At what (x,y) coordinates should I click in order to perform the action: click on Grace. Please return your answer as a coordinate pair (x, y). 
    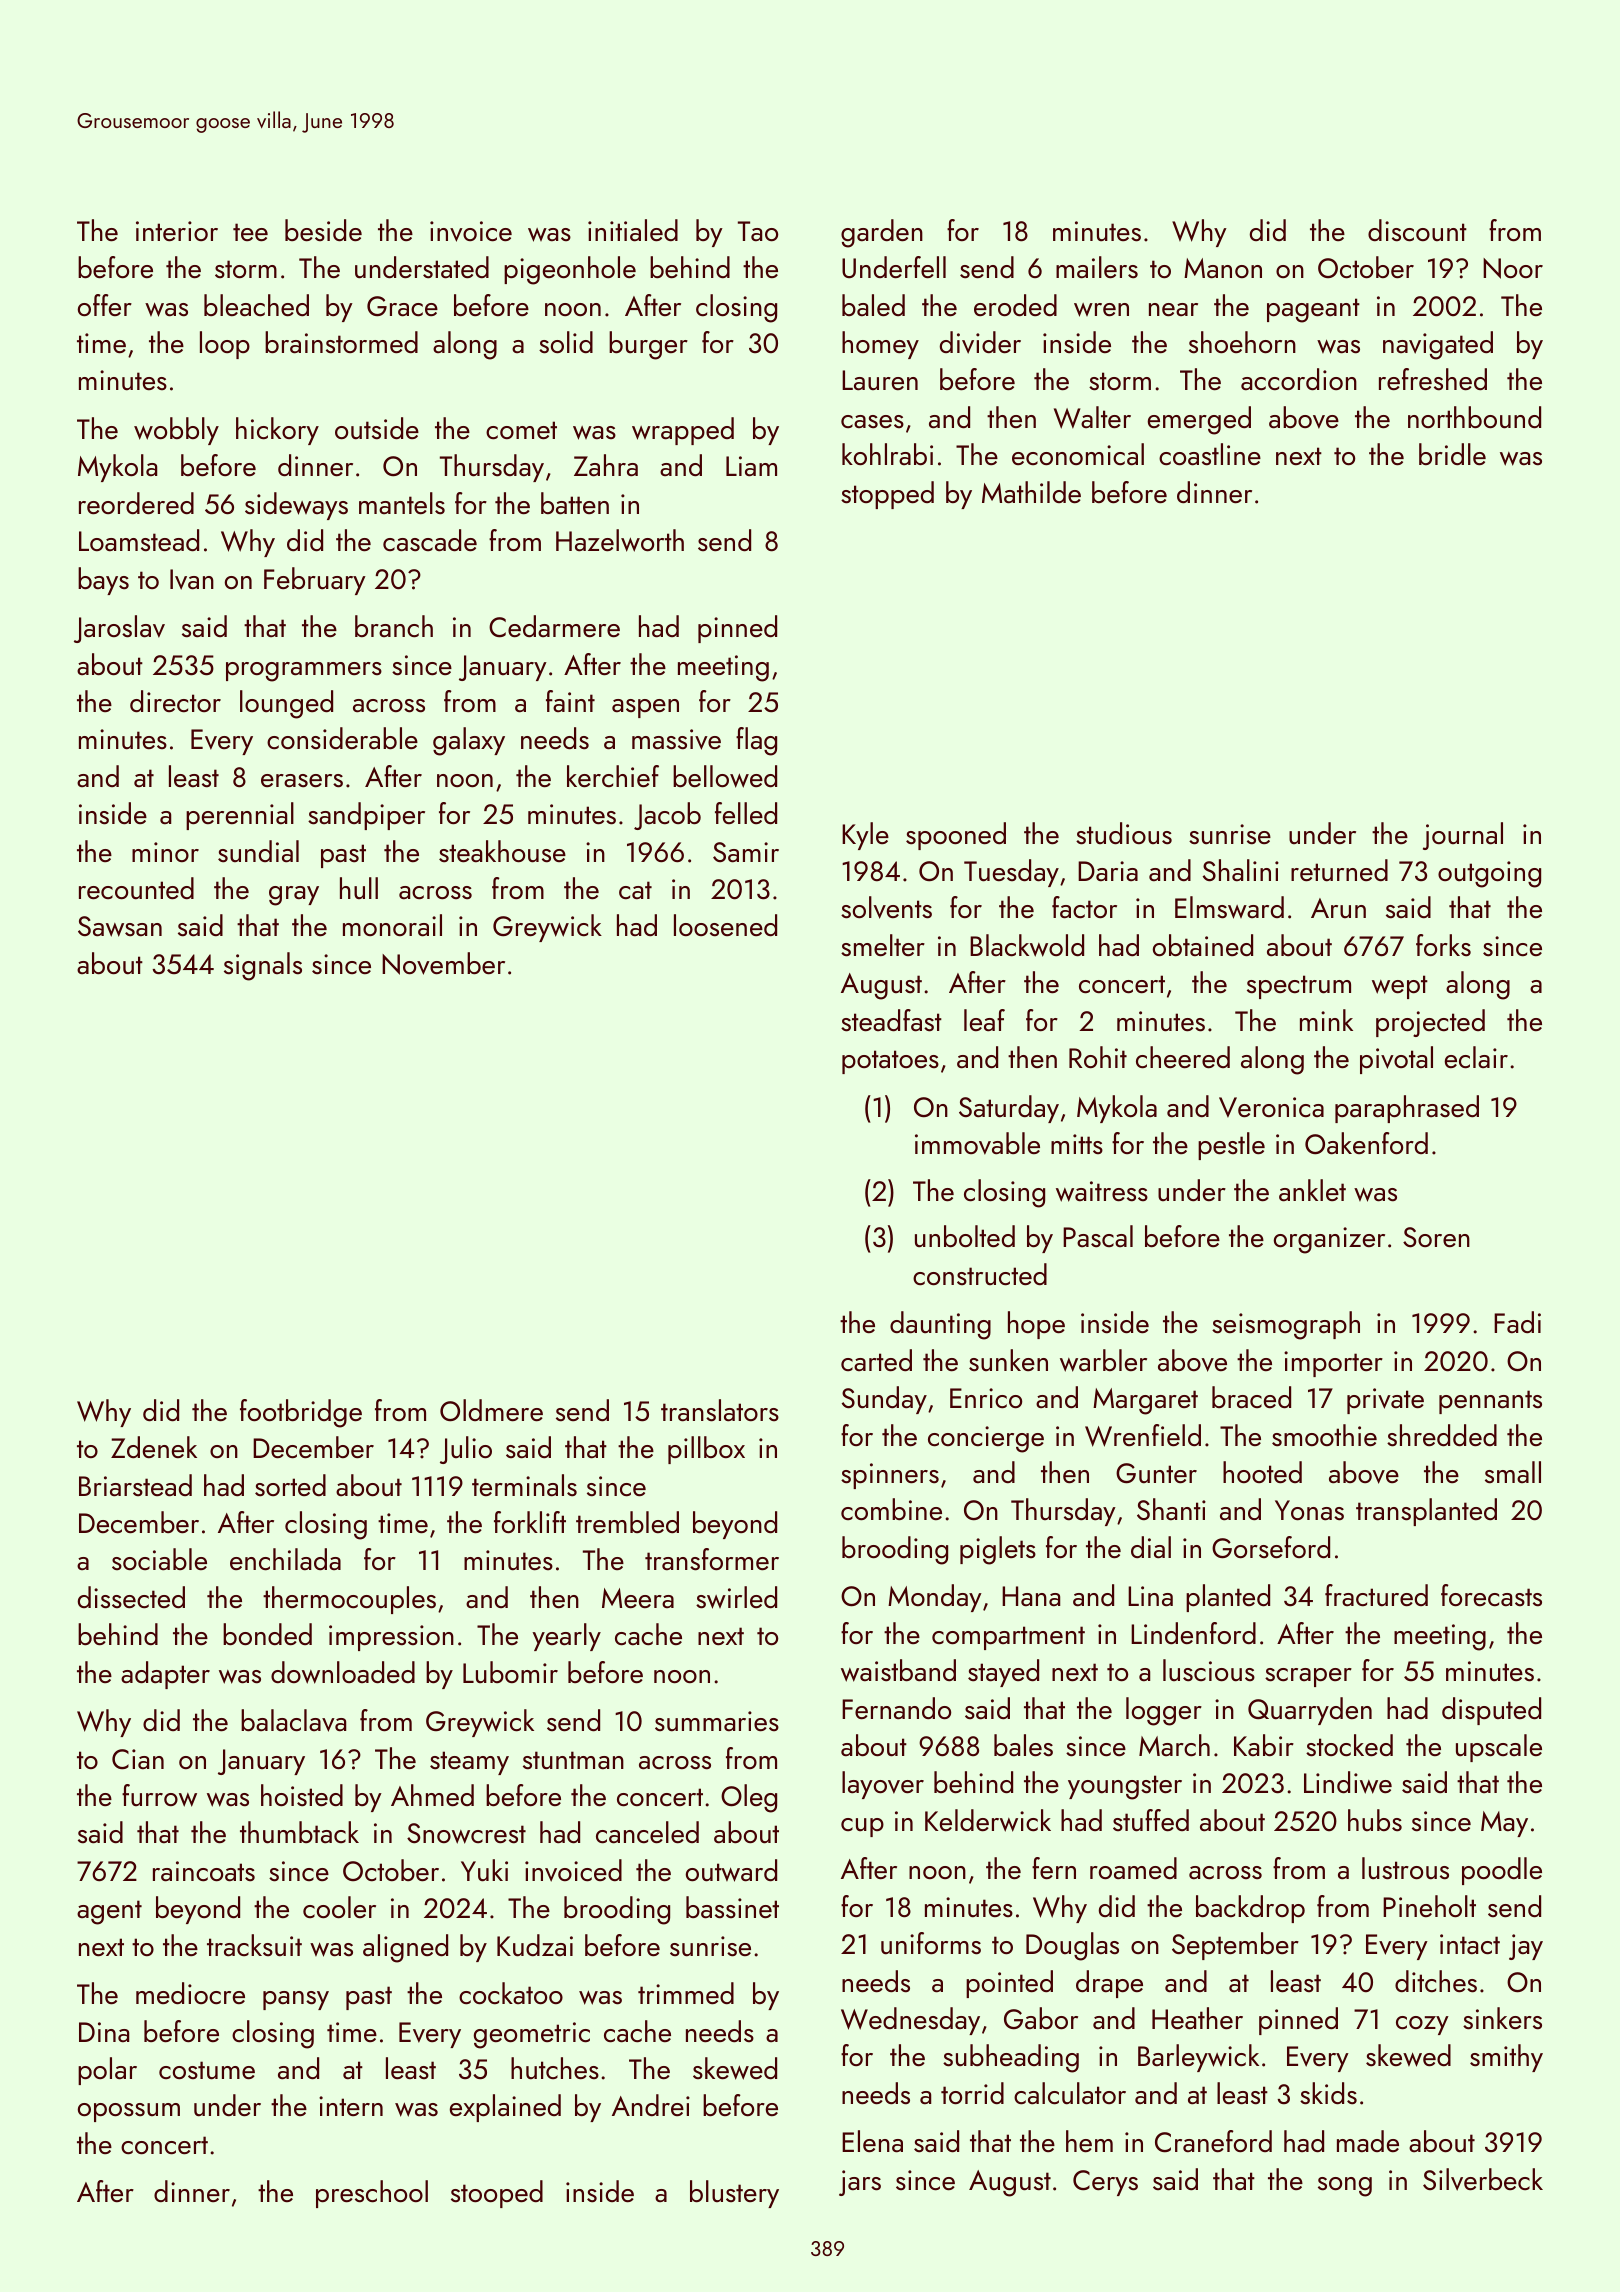
    Looking at the image, I should click on (402, 306).
